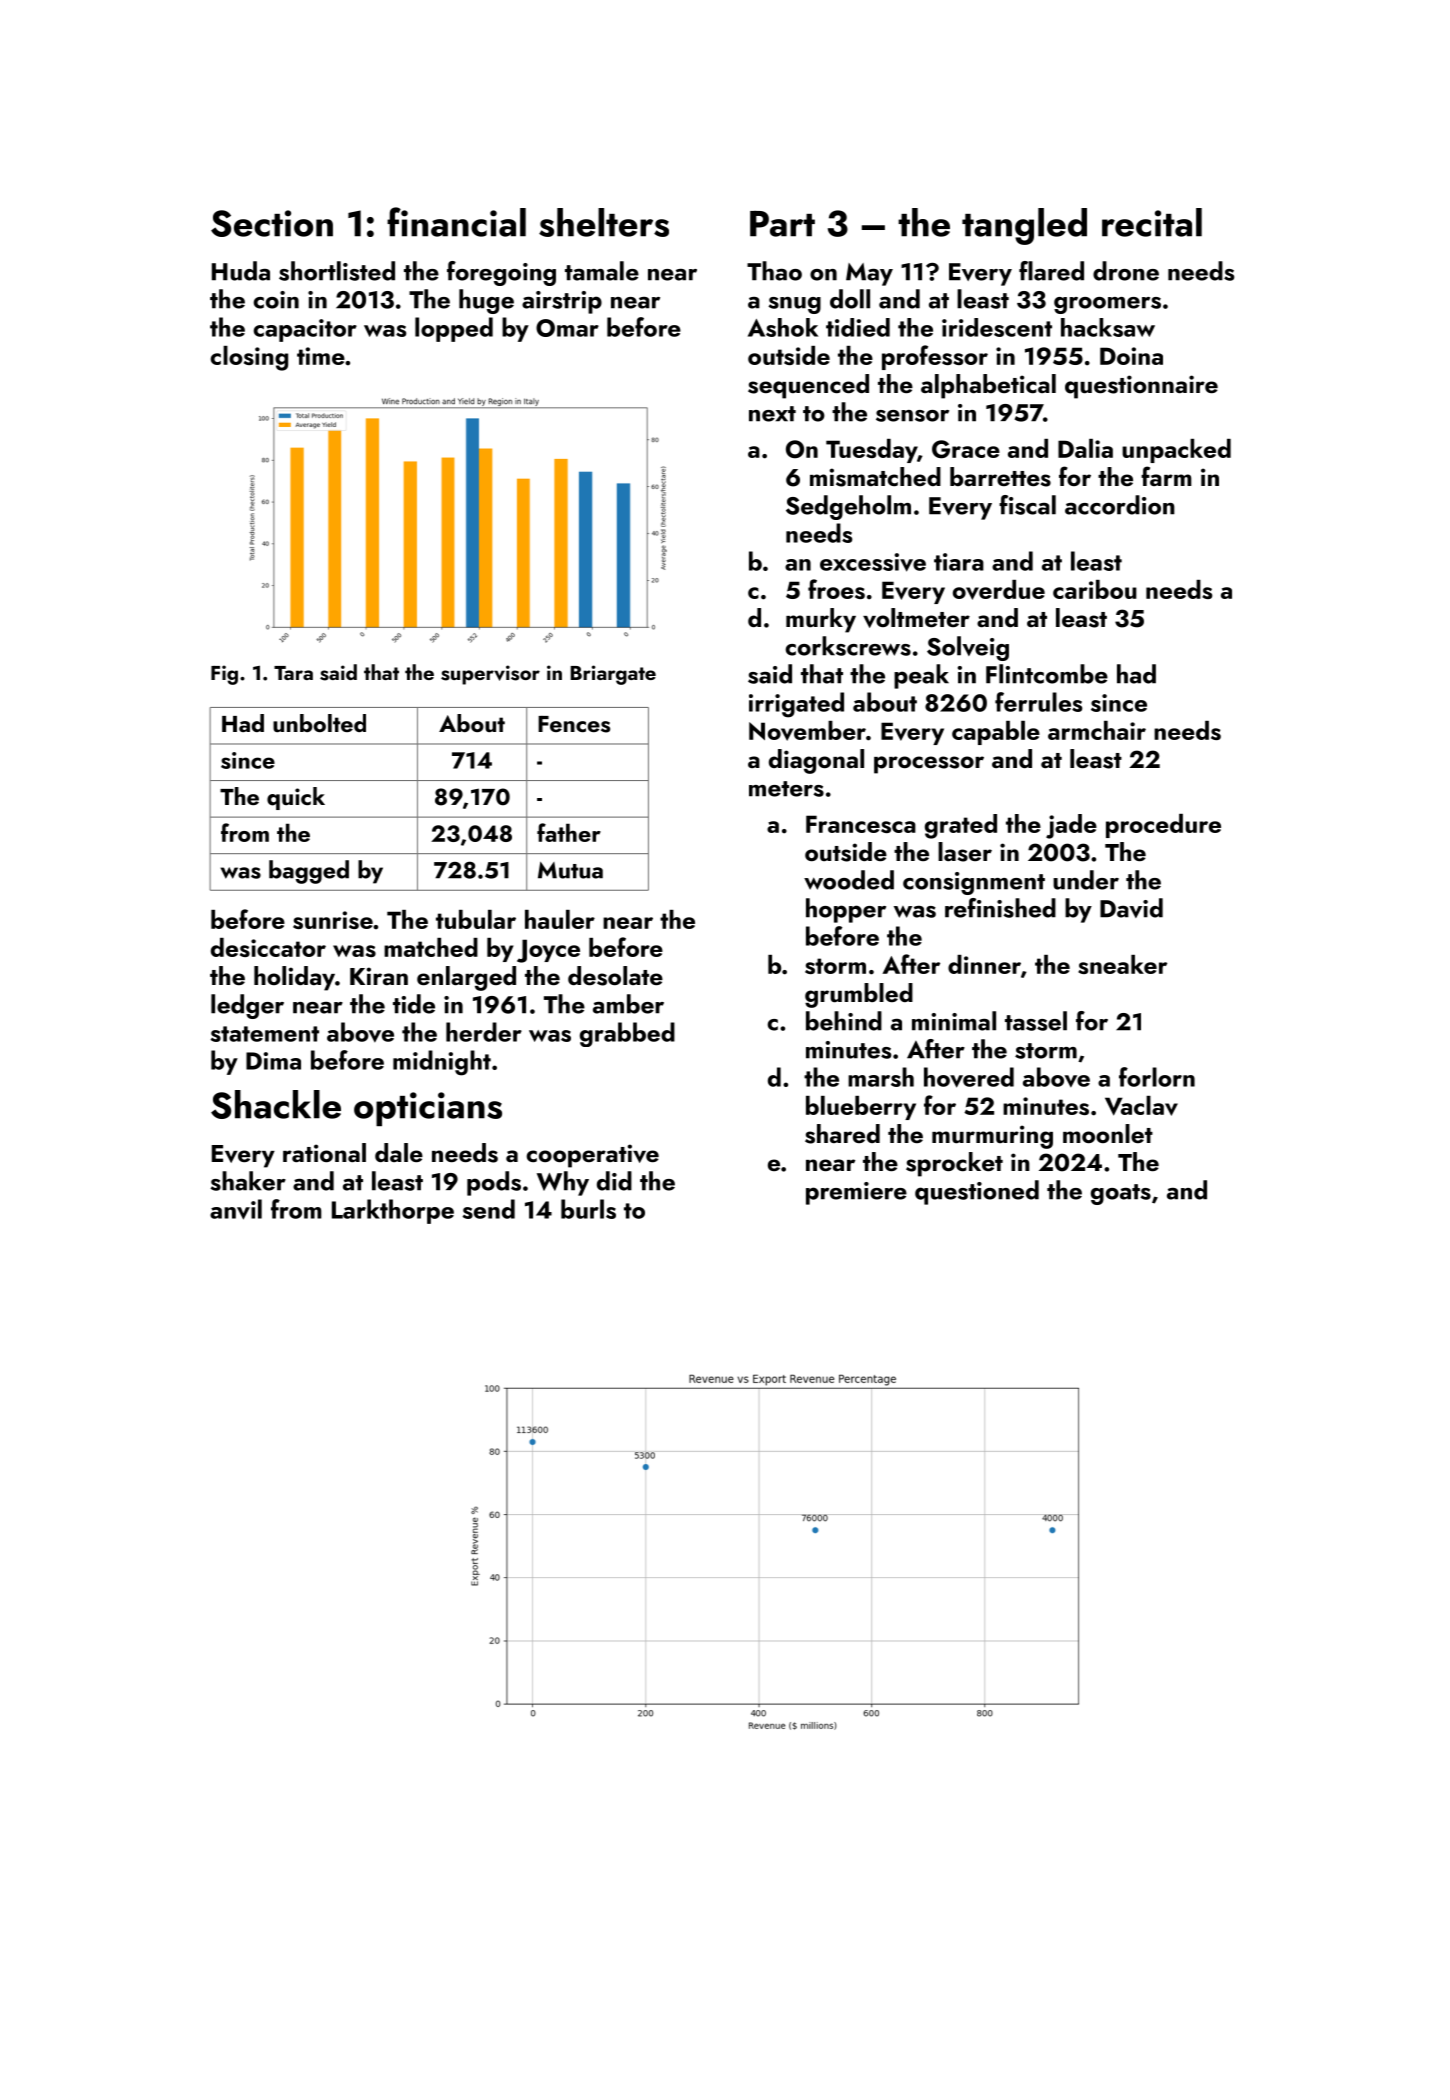  I want to click on froes, so click(836, 589).
